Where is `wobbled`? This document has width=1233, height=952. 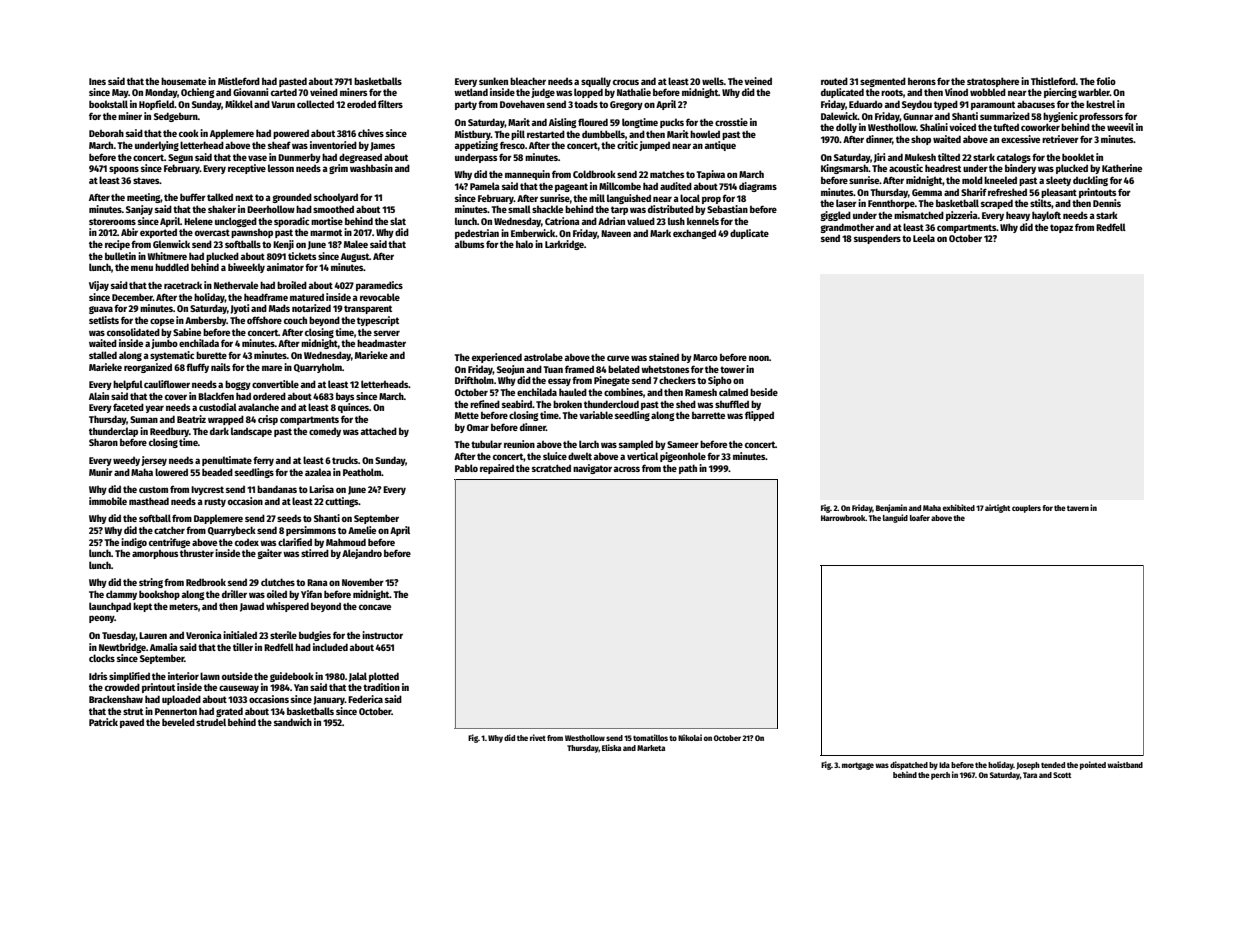
wobbled is located at coordinates (988, 92).
